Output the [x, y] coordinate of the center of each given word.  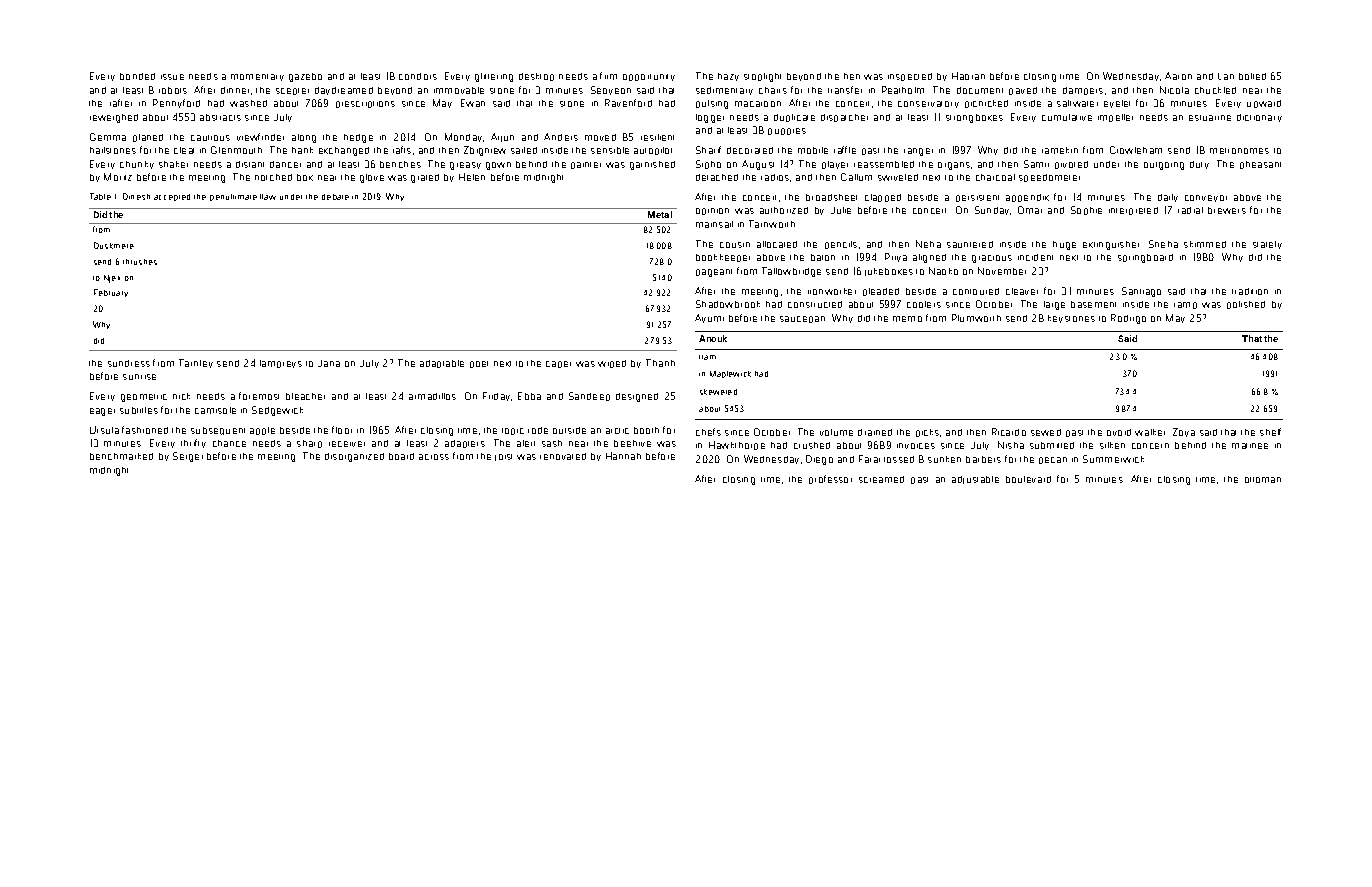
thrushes [140, 262]
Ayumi [709, 318]
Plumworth [976, 318]
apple [262, 431]
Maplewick [730, 374]
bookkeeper [723, 258]
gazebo [305, 77]
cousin [735, 245]
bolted [1252, 76]
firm [608, 76]
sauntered [970, 244]
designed [637, 397]
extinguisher [1111, 245]
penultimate [233, 197]
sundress [129, 363]
